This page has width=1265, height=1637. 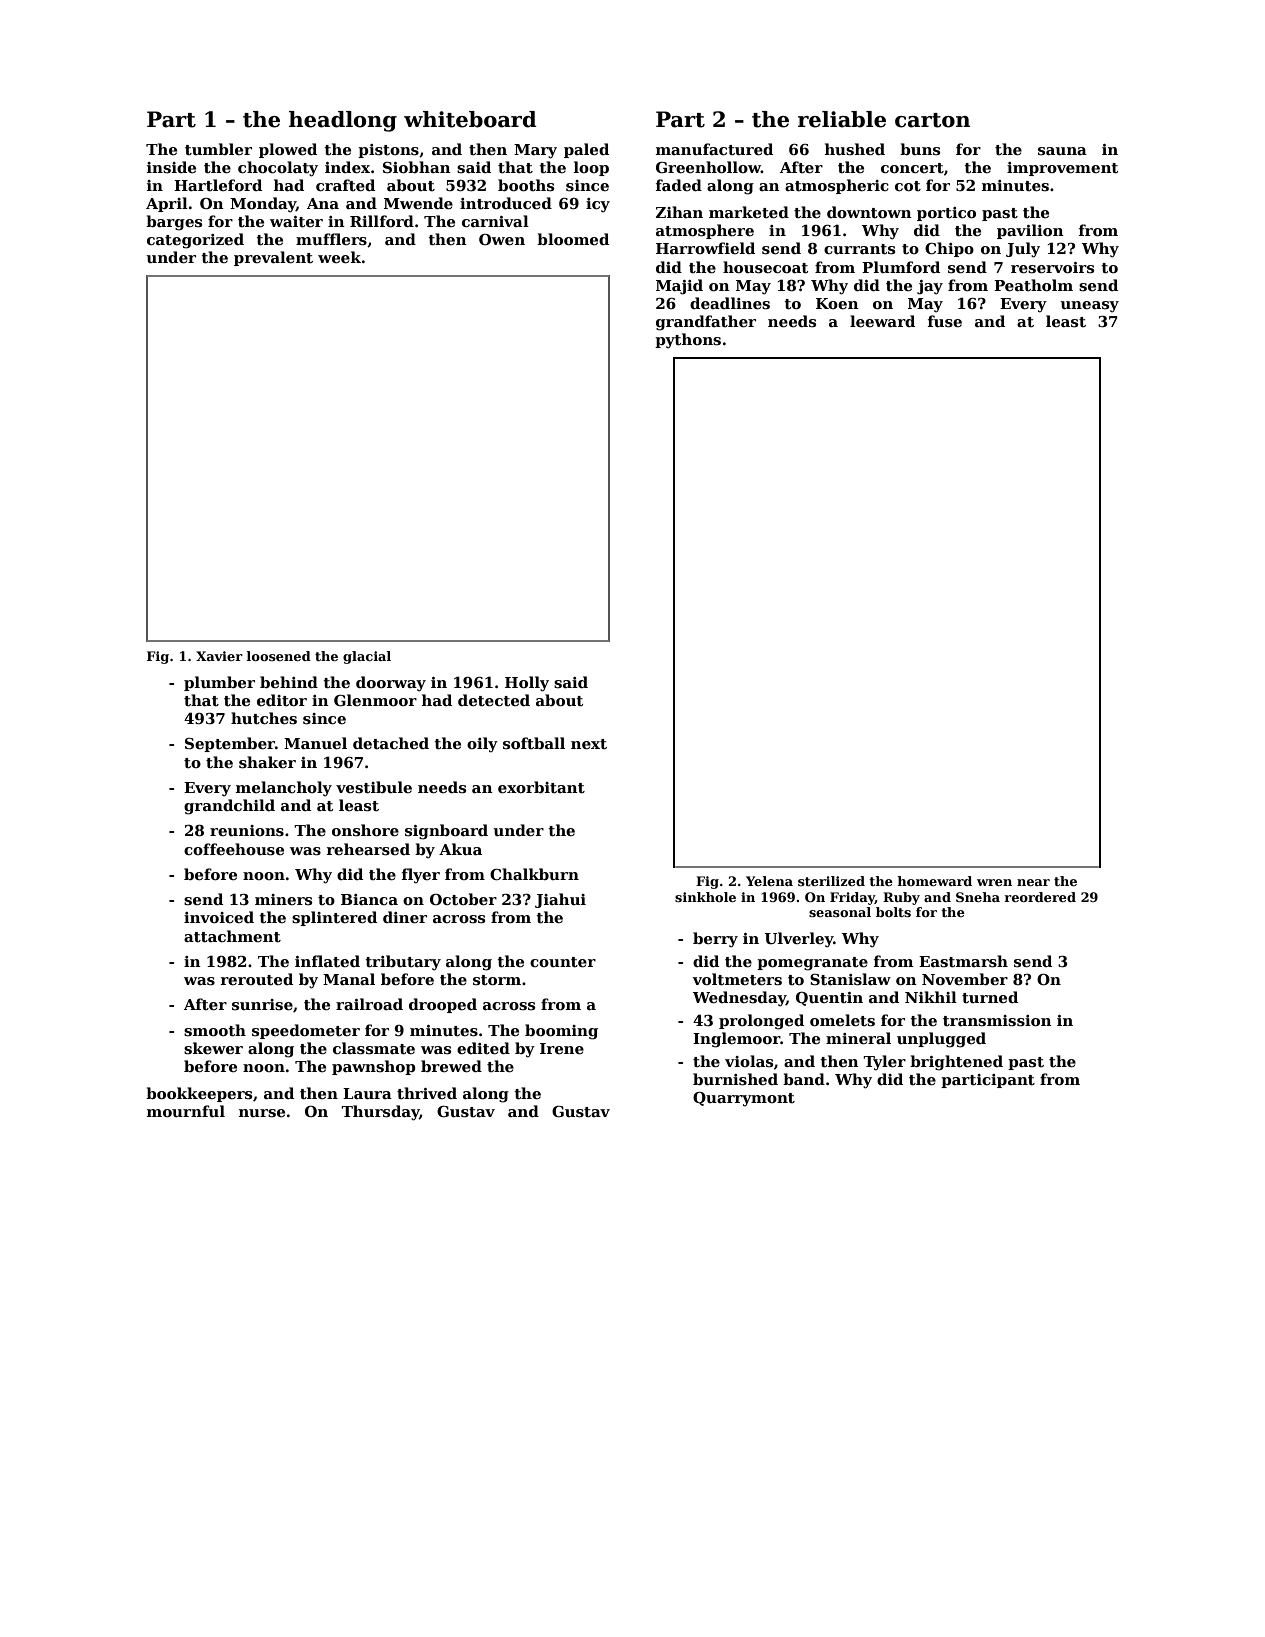 What do you see at coordinates (945, 321) in the page?
I see `fuse` at bounding box center [945, 321].
